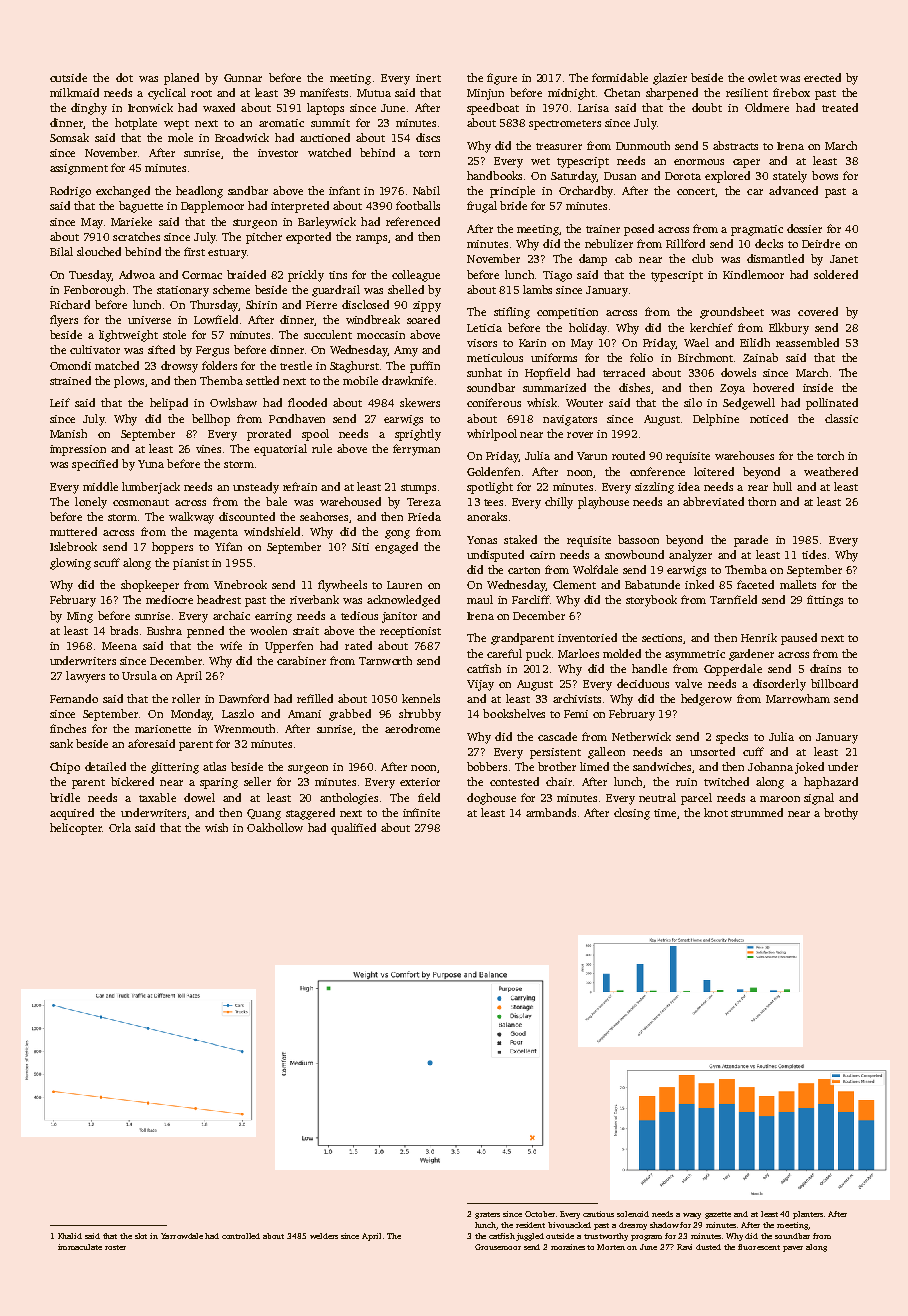  Describe the element at coordinates (665, 813) in the screenshot. I see `time` at that location.
